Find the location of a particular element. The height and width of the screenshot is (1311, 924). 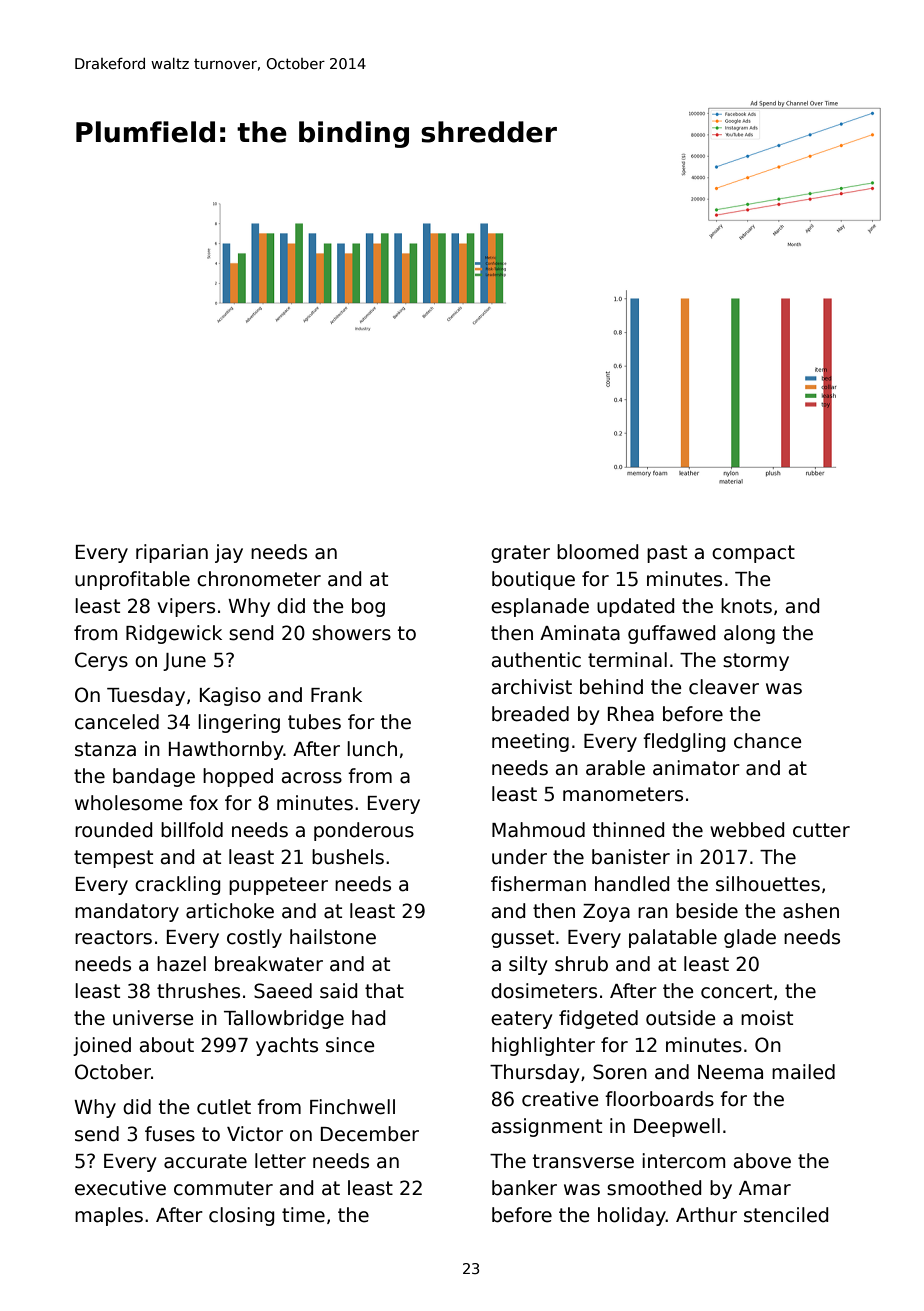

bushels is located at coordinates (348, 857).
